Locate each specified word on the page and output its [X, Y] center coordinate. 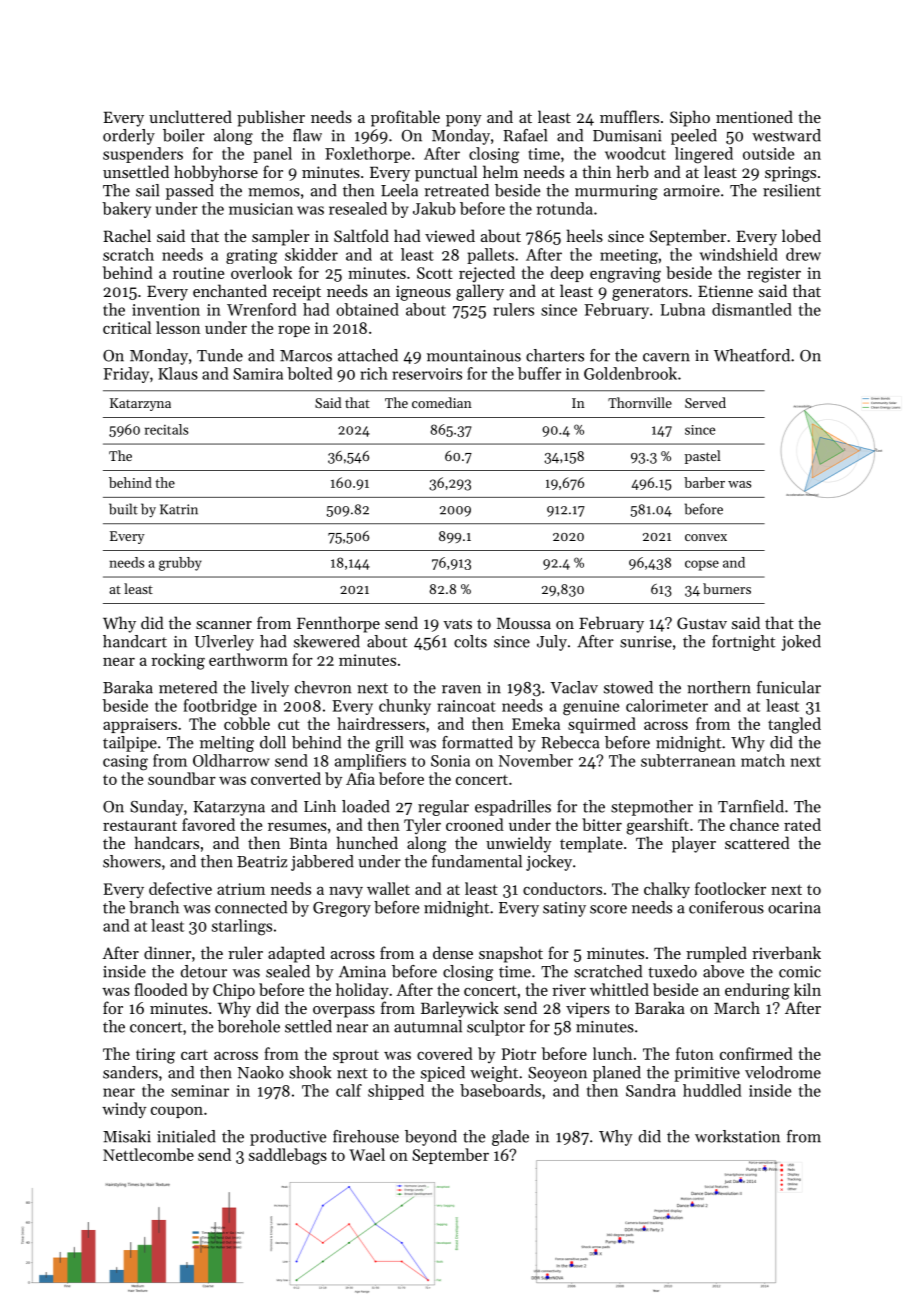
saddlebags [288, 1156]
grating [251, 256]
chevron [323, 687]
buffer [539, 373]
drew [803, 254]
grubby [180, 564]
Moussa [524, 623]
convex [706, 537]
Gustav [702, 623]
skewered [327, 641]
